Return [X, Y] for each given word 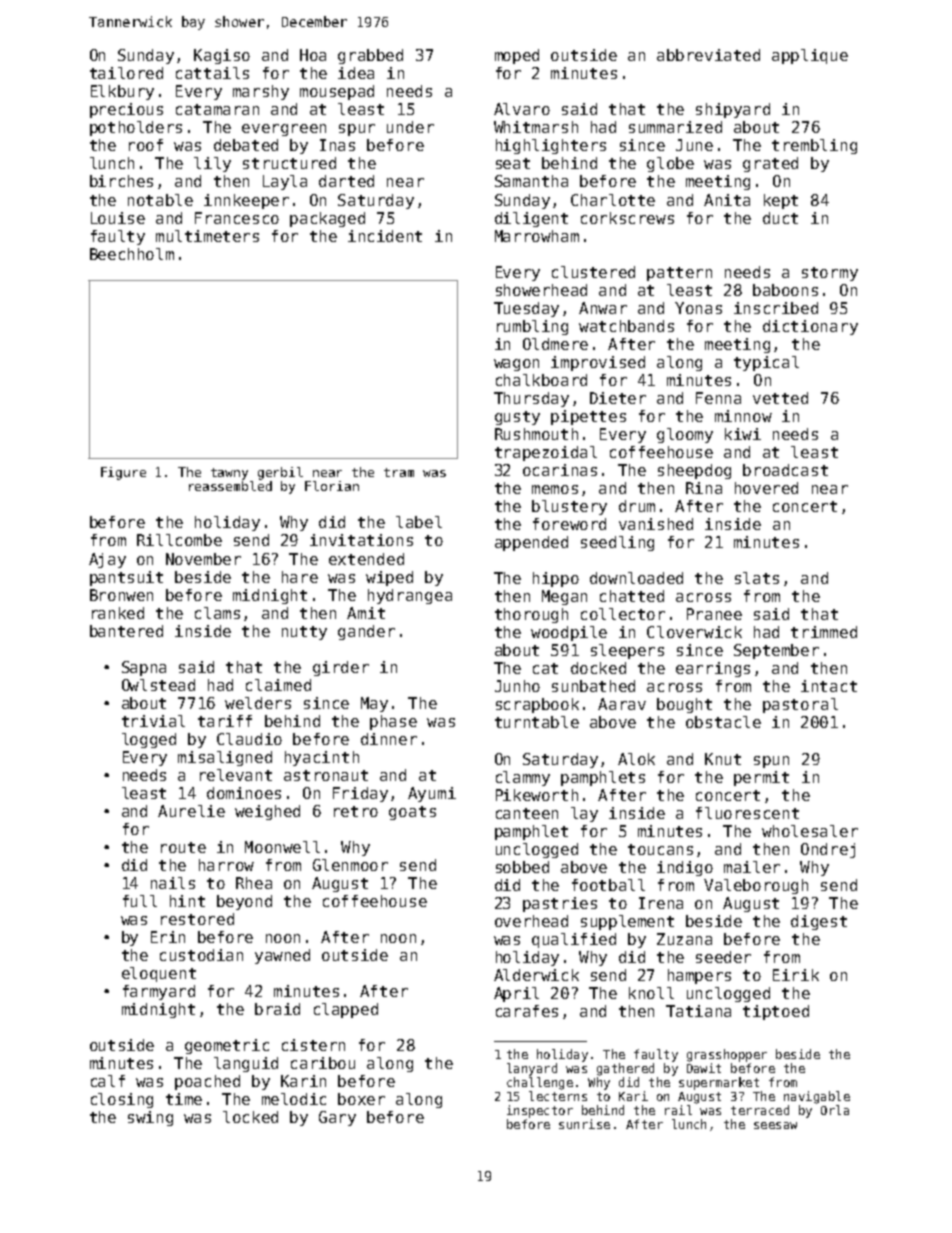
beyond [244, 902]
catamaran [217, 109]
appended [531, 543]
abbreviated [708, 55]
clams [217, 613]
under [410, 127]
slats [757, 578]
